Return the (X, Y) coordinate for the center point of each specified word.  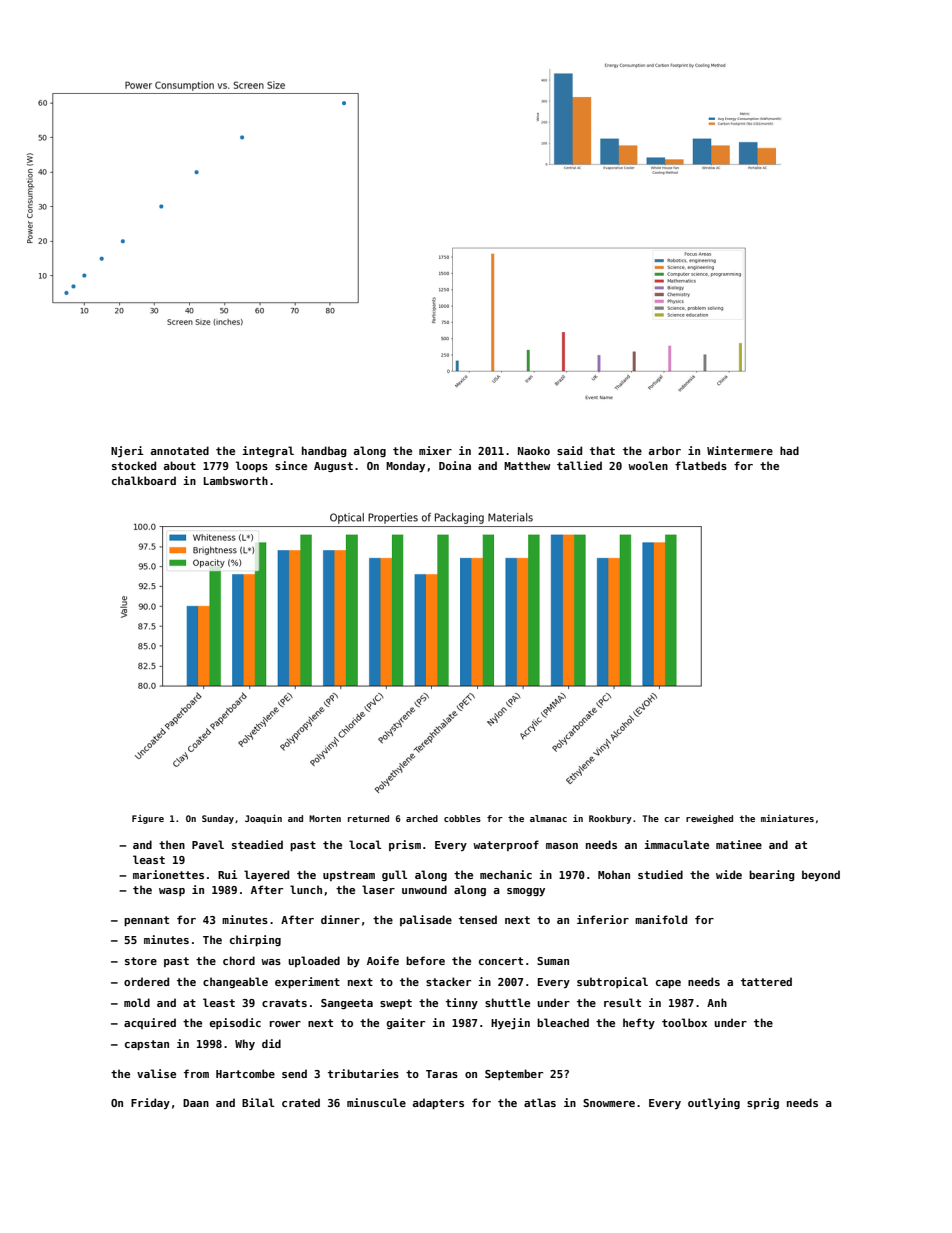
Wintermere (740, 450)
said (569, 450)
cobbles (462, 818)
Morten (325, 818)
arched (422, 818)
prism (405, 845)
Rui (228, 874)
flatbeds (701, 465)
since (291, 465)
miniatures (787, 818)
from (196, 1073)
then (172, 844)
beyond (821, 875)
